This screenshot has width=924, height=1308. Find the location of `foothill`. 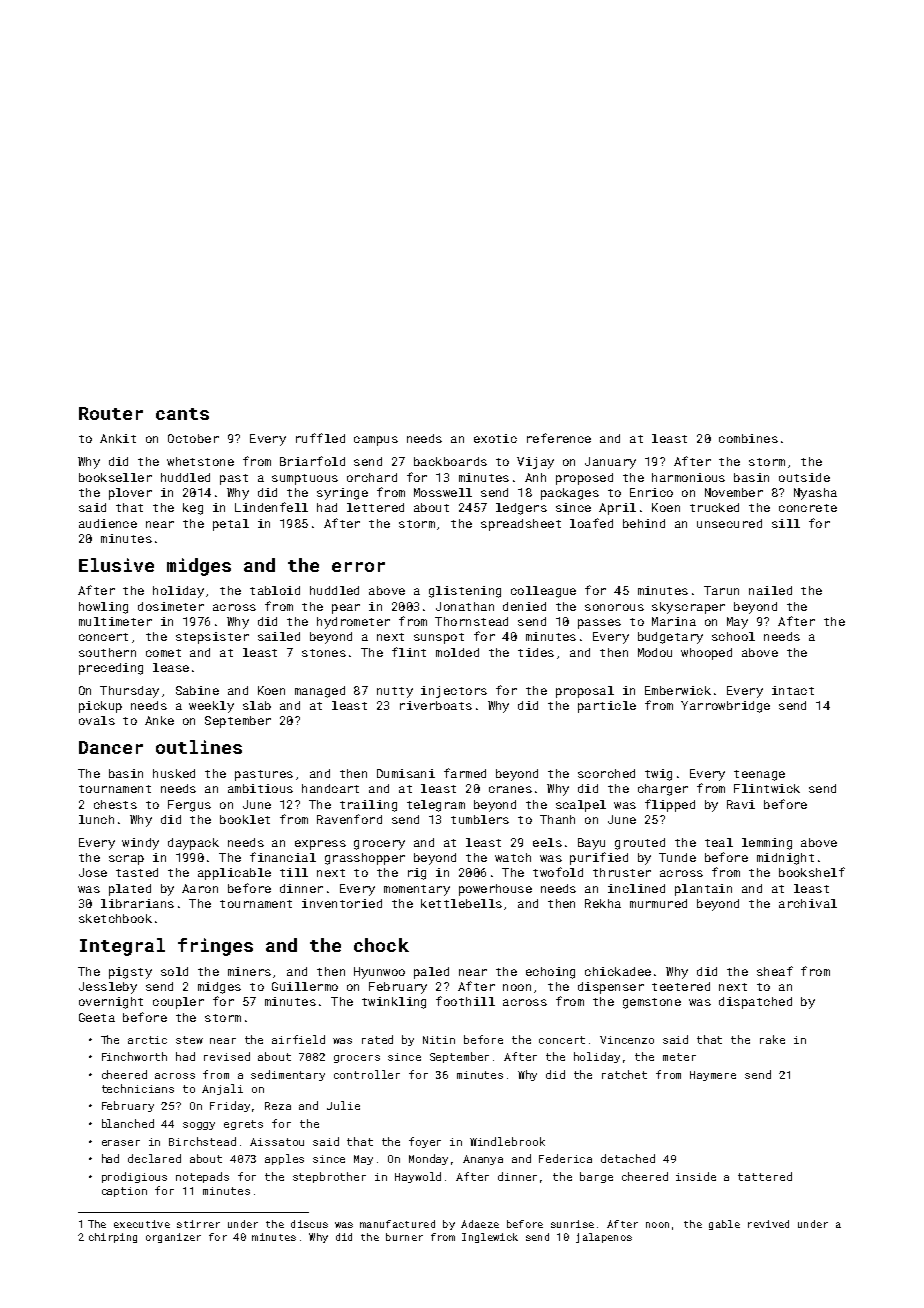

foothill is located at coordinates (465, 1001).
